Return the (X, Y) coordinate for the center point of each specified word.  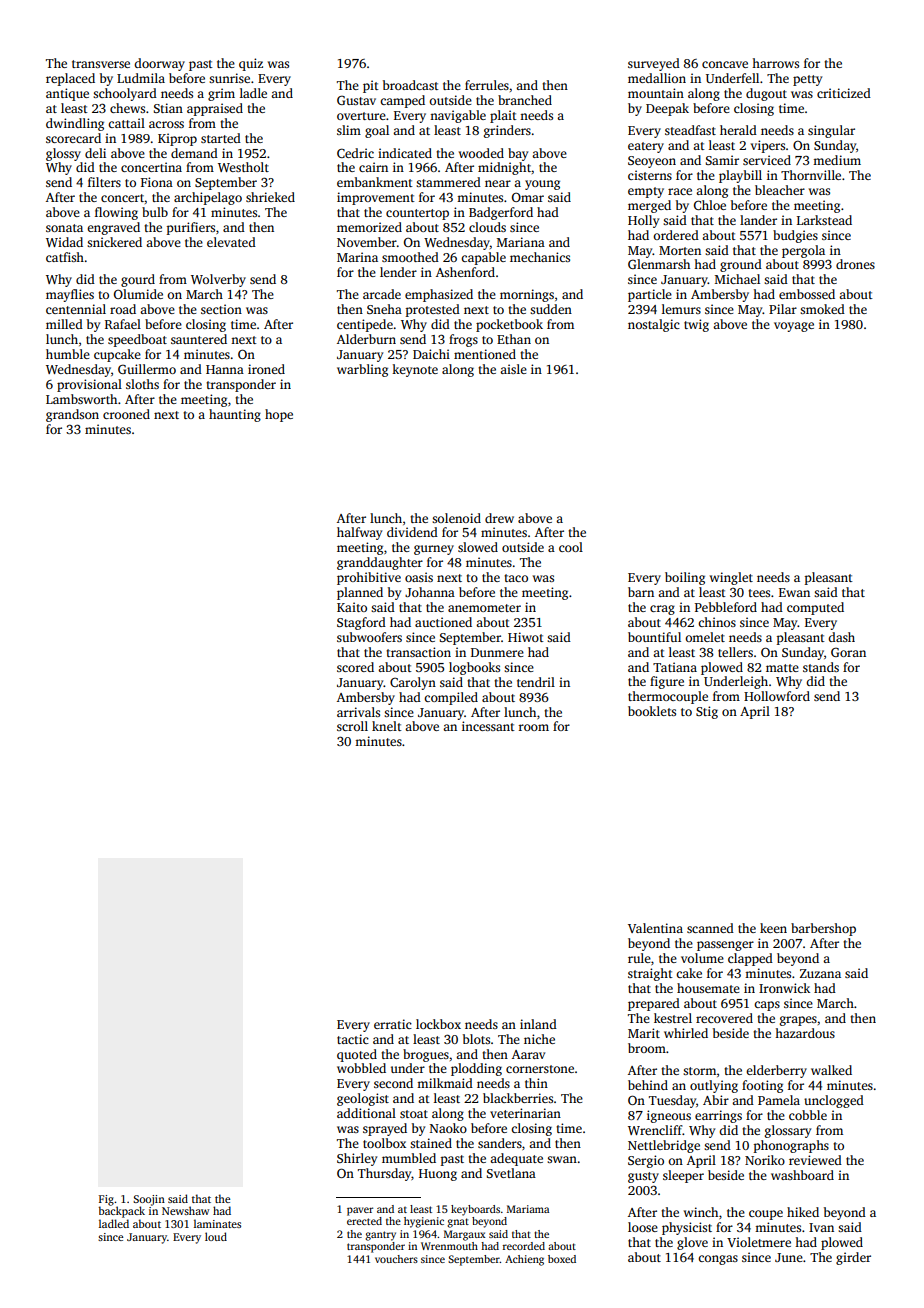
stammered (448, 182)
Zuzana (820, 973)
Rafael (123, 324)
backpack (122, 1212)
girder (853, 1258)
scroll (352, 726)
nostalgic (654, 325)
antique (67, 94)
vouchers (396, 1259)
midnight (504, 168)
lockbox (438, 1024)
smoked (822, 309)
